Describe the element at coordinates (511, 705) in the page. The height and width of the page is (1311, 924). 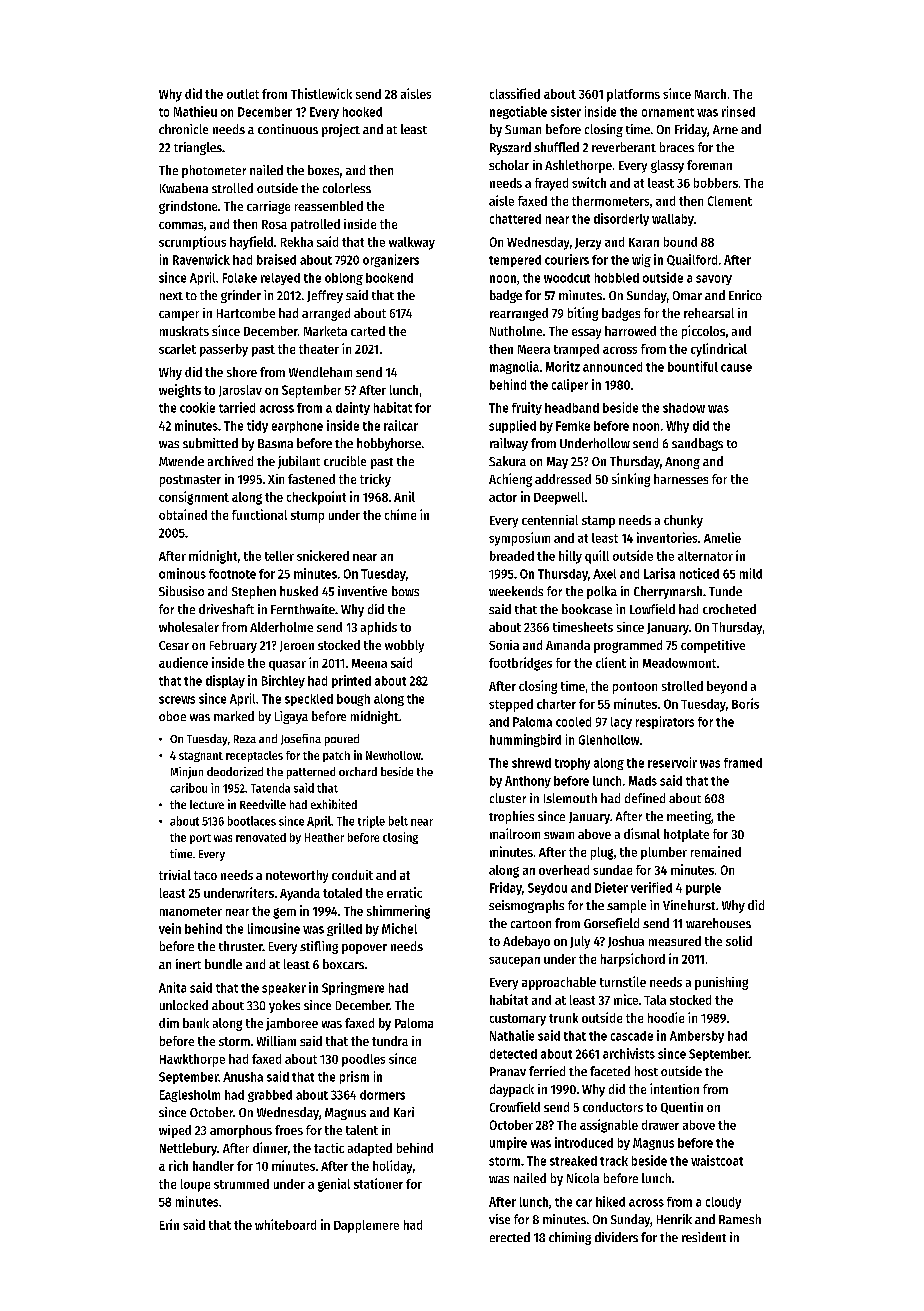
I see `stepped` at that location.
